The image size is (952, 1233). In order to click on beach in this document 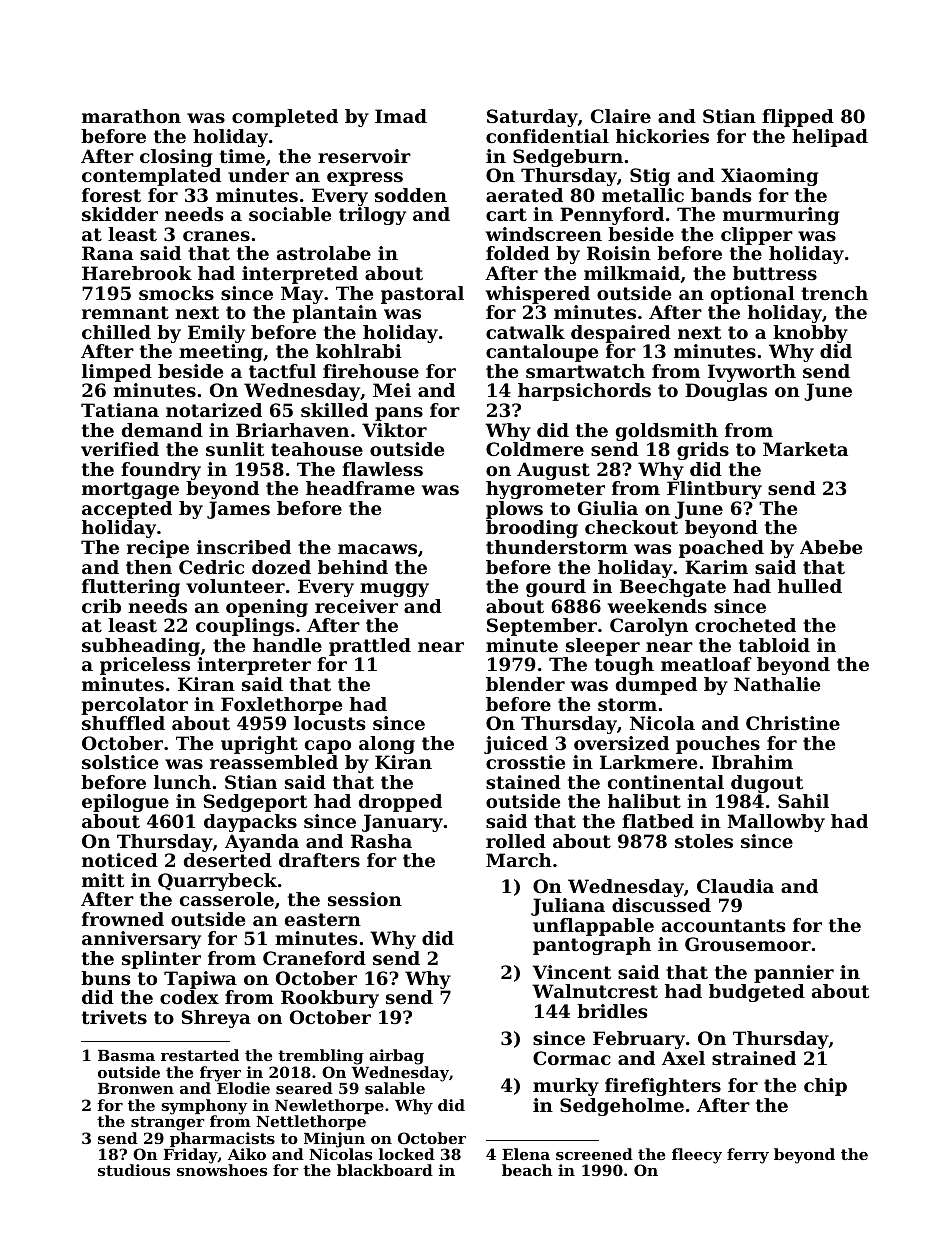, I will do `click(527, 1170)`.
